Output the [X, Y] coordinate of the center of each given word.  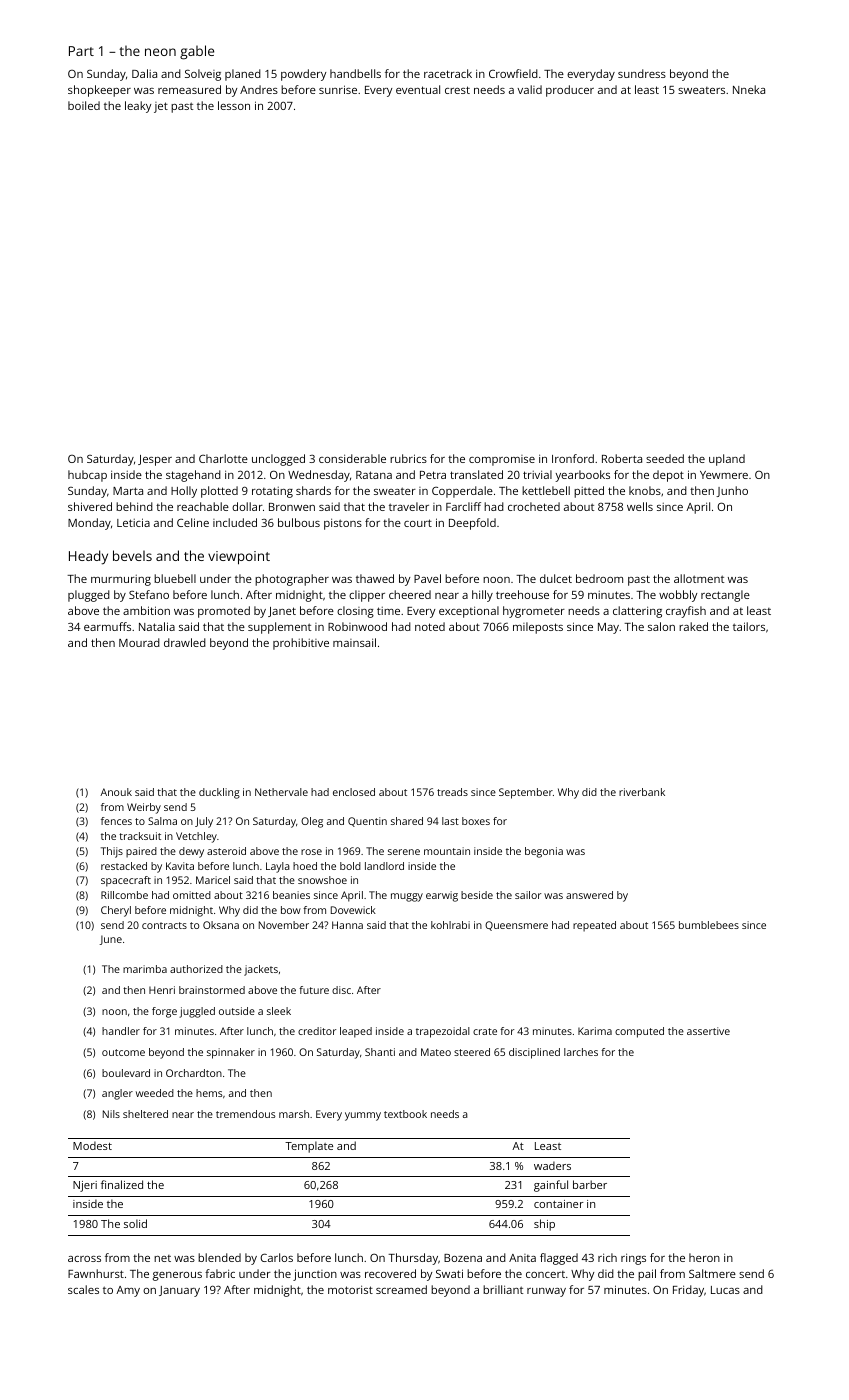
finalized [122, 1184]
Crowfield [513, 73]
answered [589, 895]
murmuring [121, 580]
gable [197, 52]
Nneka [749, 89]
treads [452, 792]
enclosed [354, 792]
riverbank [642, 792]
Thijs [112, 852]
